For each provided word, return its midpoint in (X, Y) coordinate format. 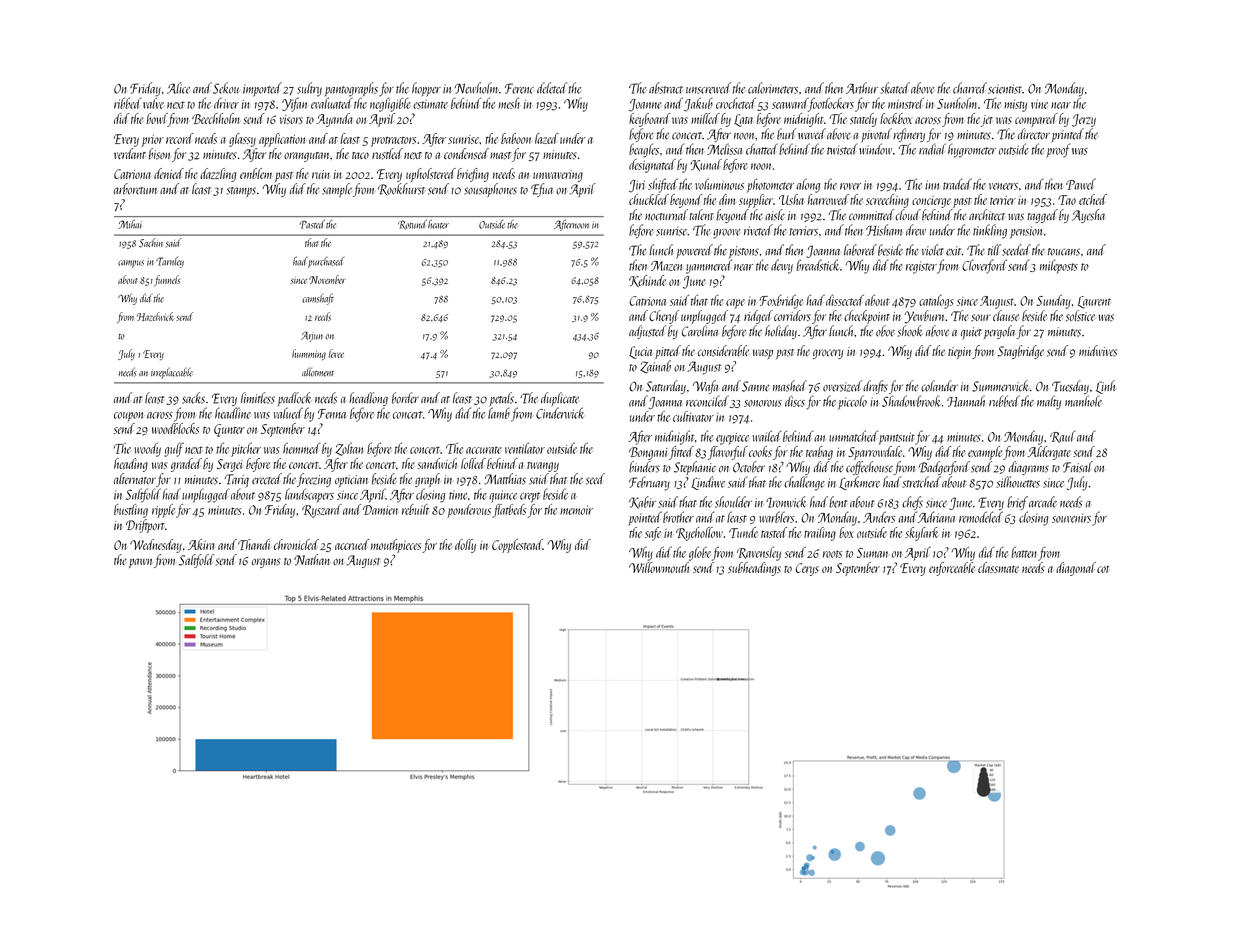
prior (153, 141)
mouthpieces (396, 546)
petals (502, 399)
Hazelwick (155, 316)
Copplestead (517, 546)
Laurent (1094, 302)
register (921, 267)
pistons (744, 252)
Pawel (1081, 184)
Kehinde (647, 281)
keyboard (650, 120)
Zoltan (349, 449)
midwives (1098, 351)
